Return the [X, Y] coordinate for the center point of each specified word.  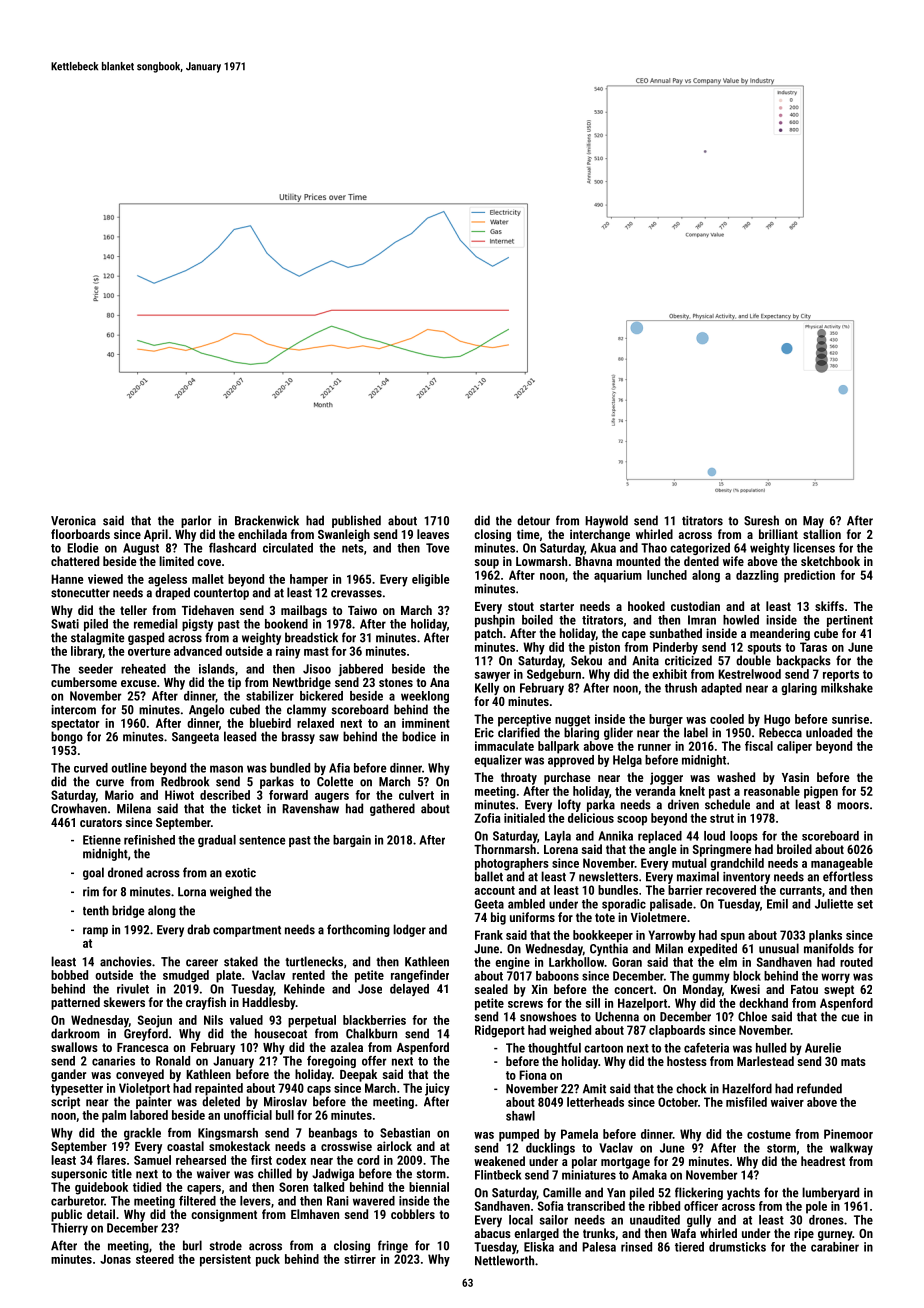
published [356, 521]
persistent [225, 1260]
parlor [196, 521]
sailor [554, 1220]
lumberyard [830, 1193]
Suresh [761, 520]
